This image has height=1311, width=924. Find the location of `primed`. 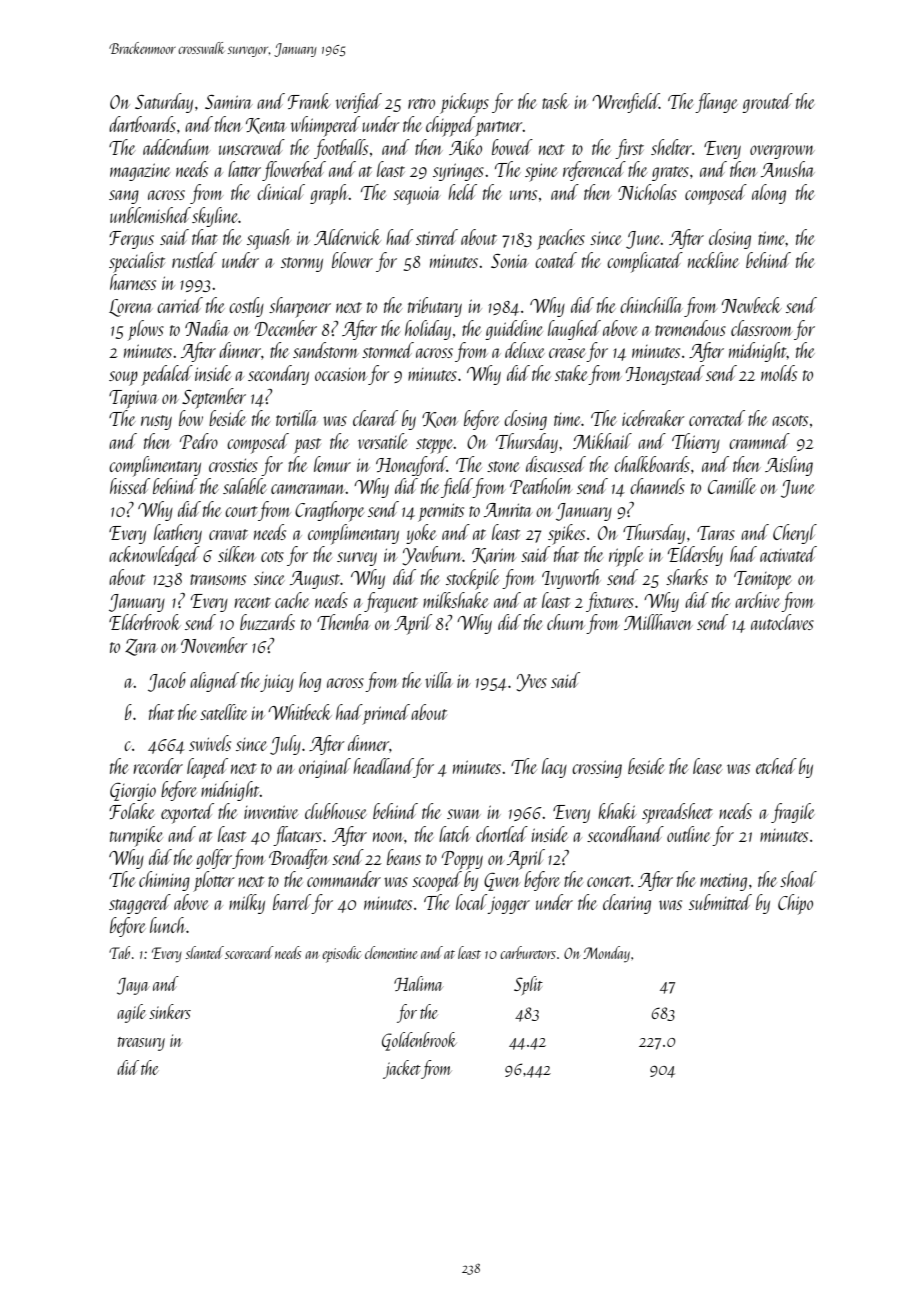

primed is located at coordinates (386, 714).
